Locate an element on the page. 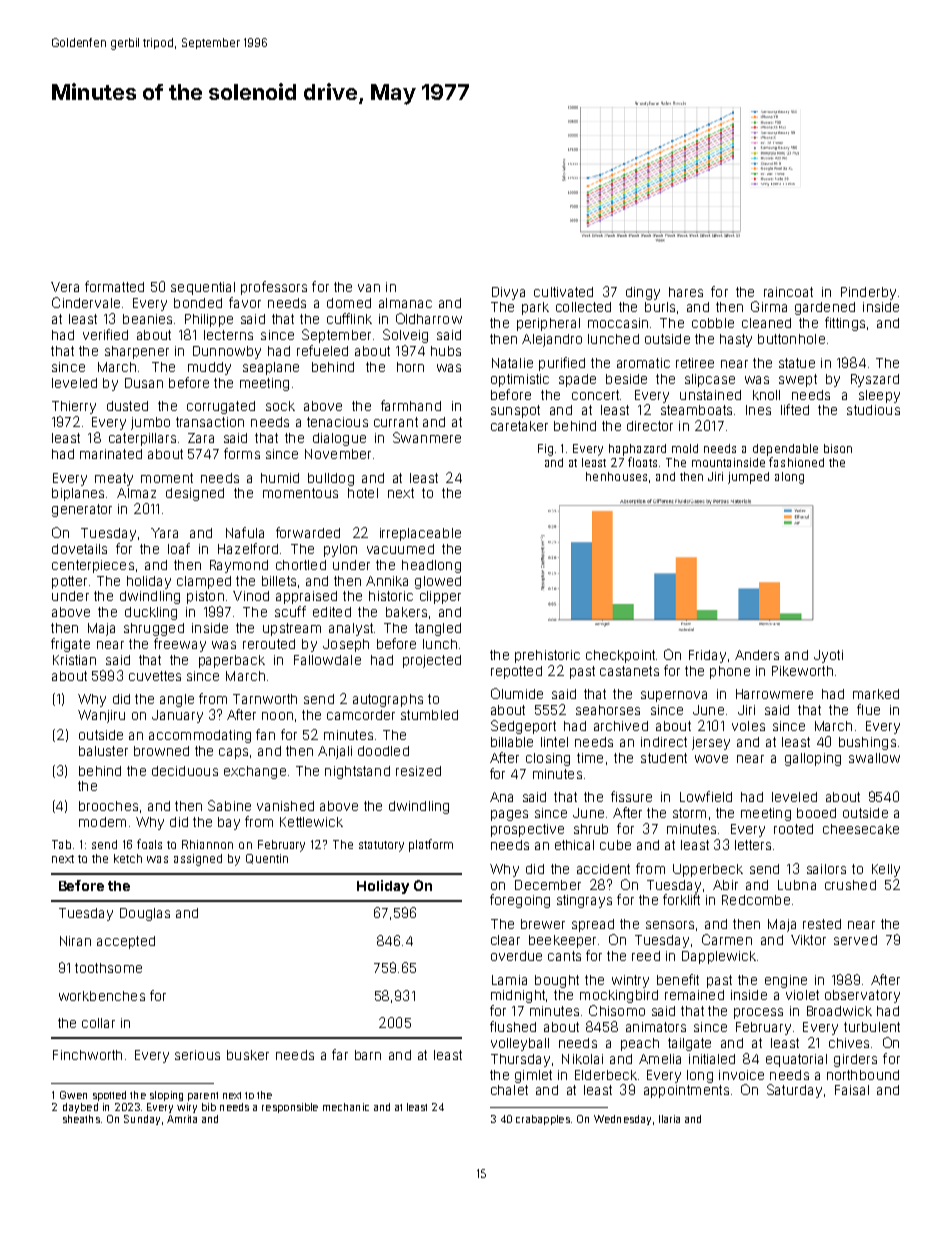 The image size is (952, 1233). almanac is located at coordinates (405, 303).
